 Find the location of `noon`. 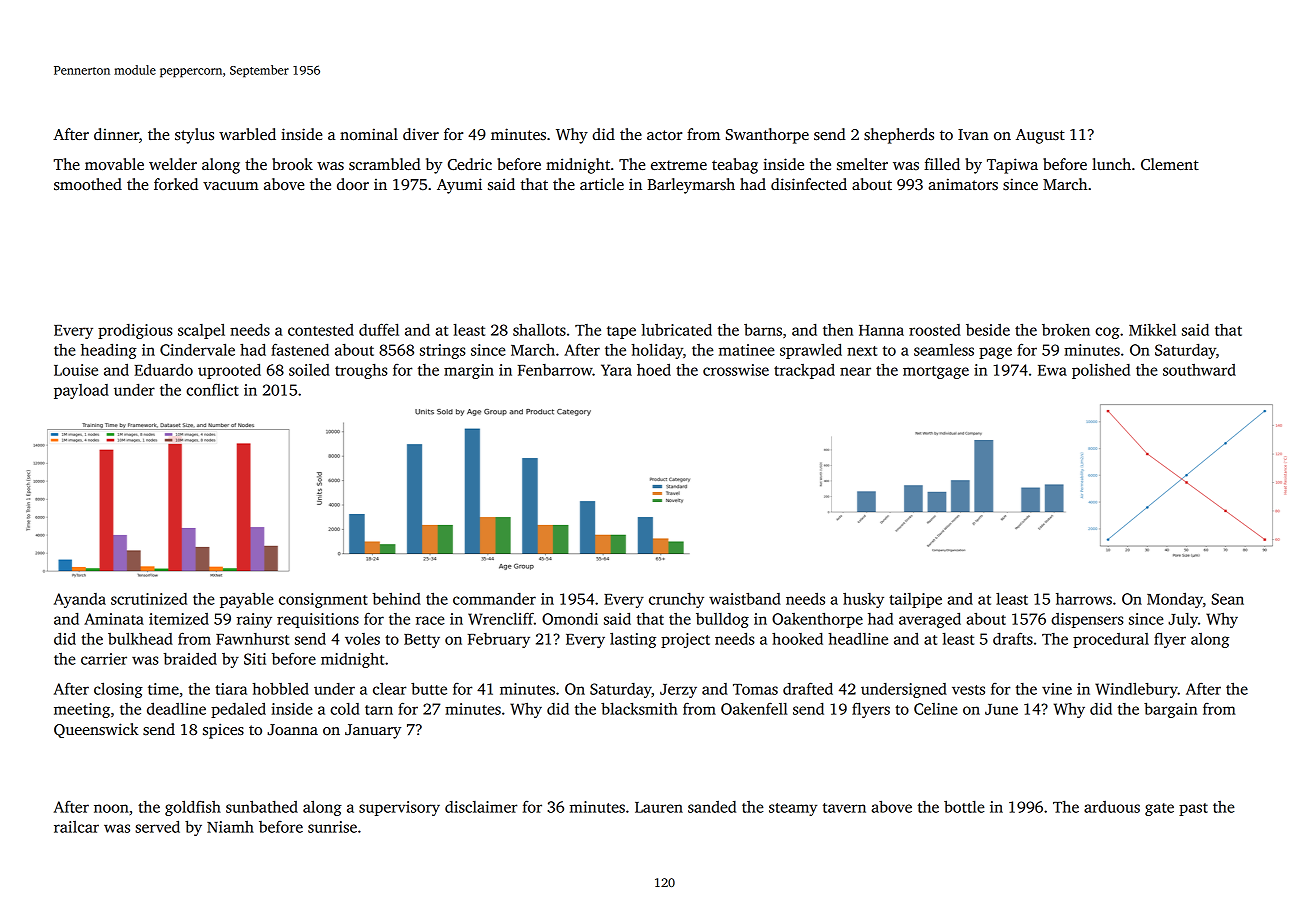

noon is located at coordinates (111, 808).
